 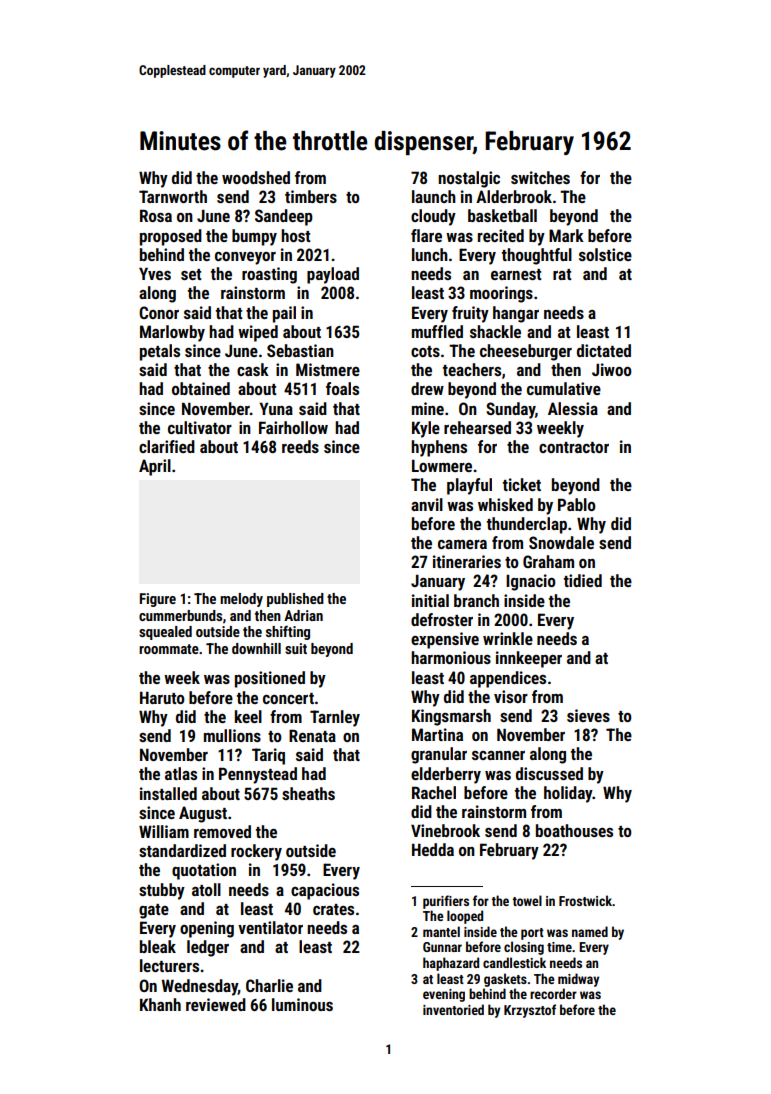 I want to click on luminous, so click(x=302, y=1004).
